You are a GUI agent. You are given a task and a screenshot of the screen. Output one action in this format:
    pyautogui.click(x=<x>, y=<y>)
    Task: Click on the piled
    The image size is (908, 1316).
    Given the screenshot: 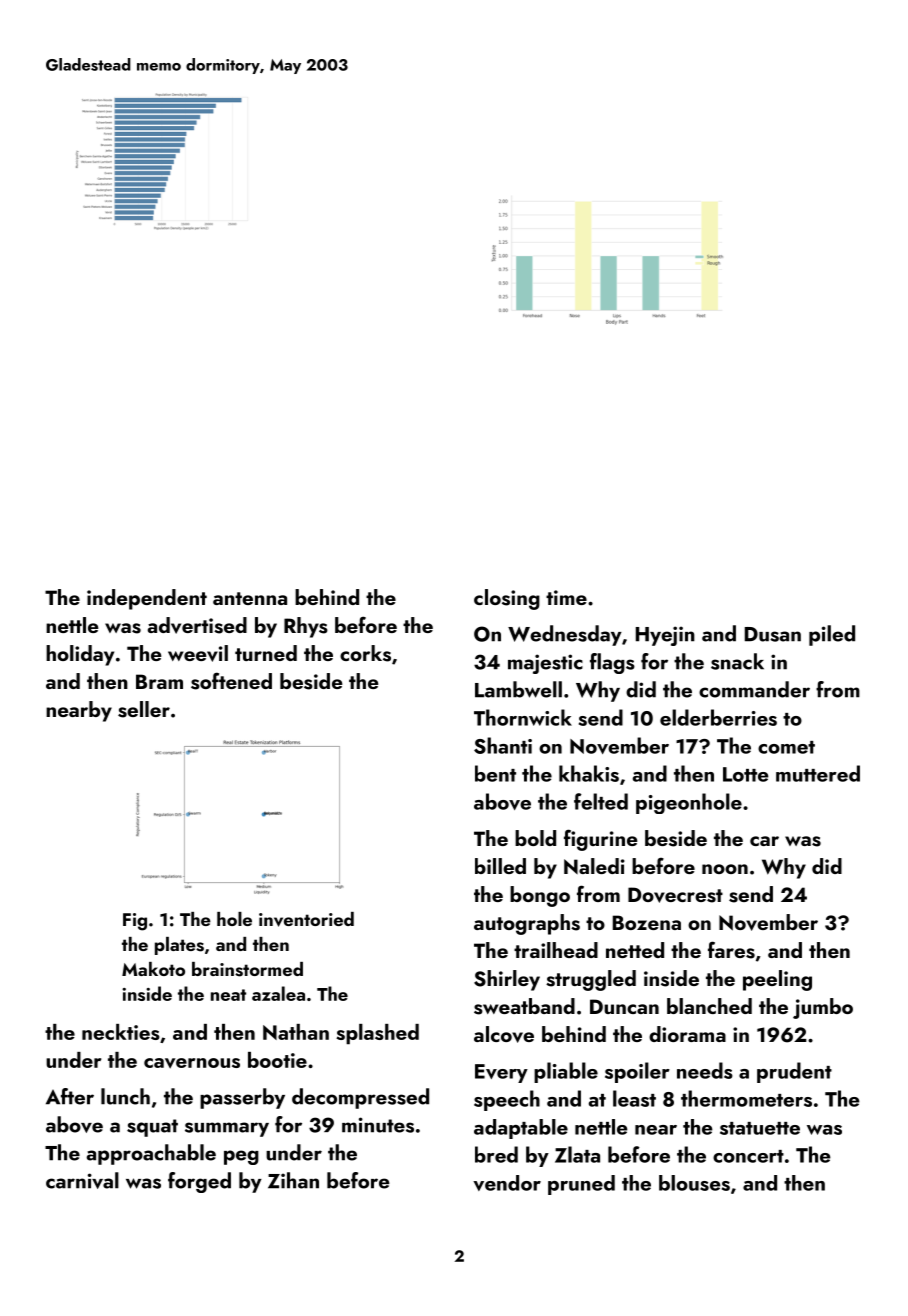 What is the action you would take?
    pyautogui.click(x=832, y=635)
